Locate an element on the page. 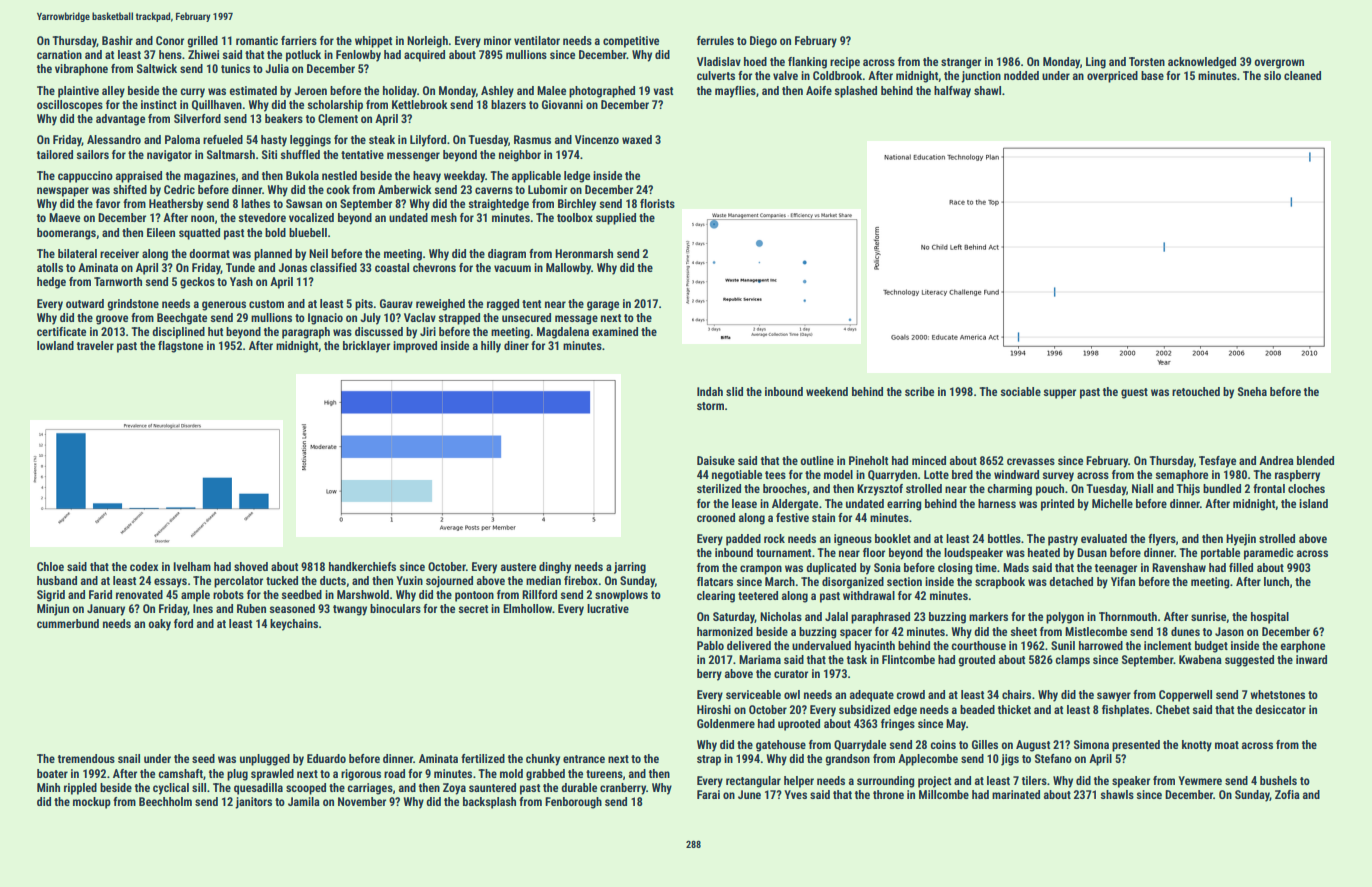  entrance is located at coordinates (584, 759).
